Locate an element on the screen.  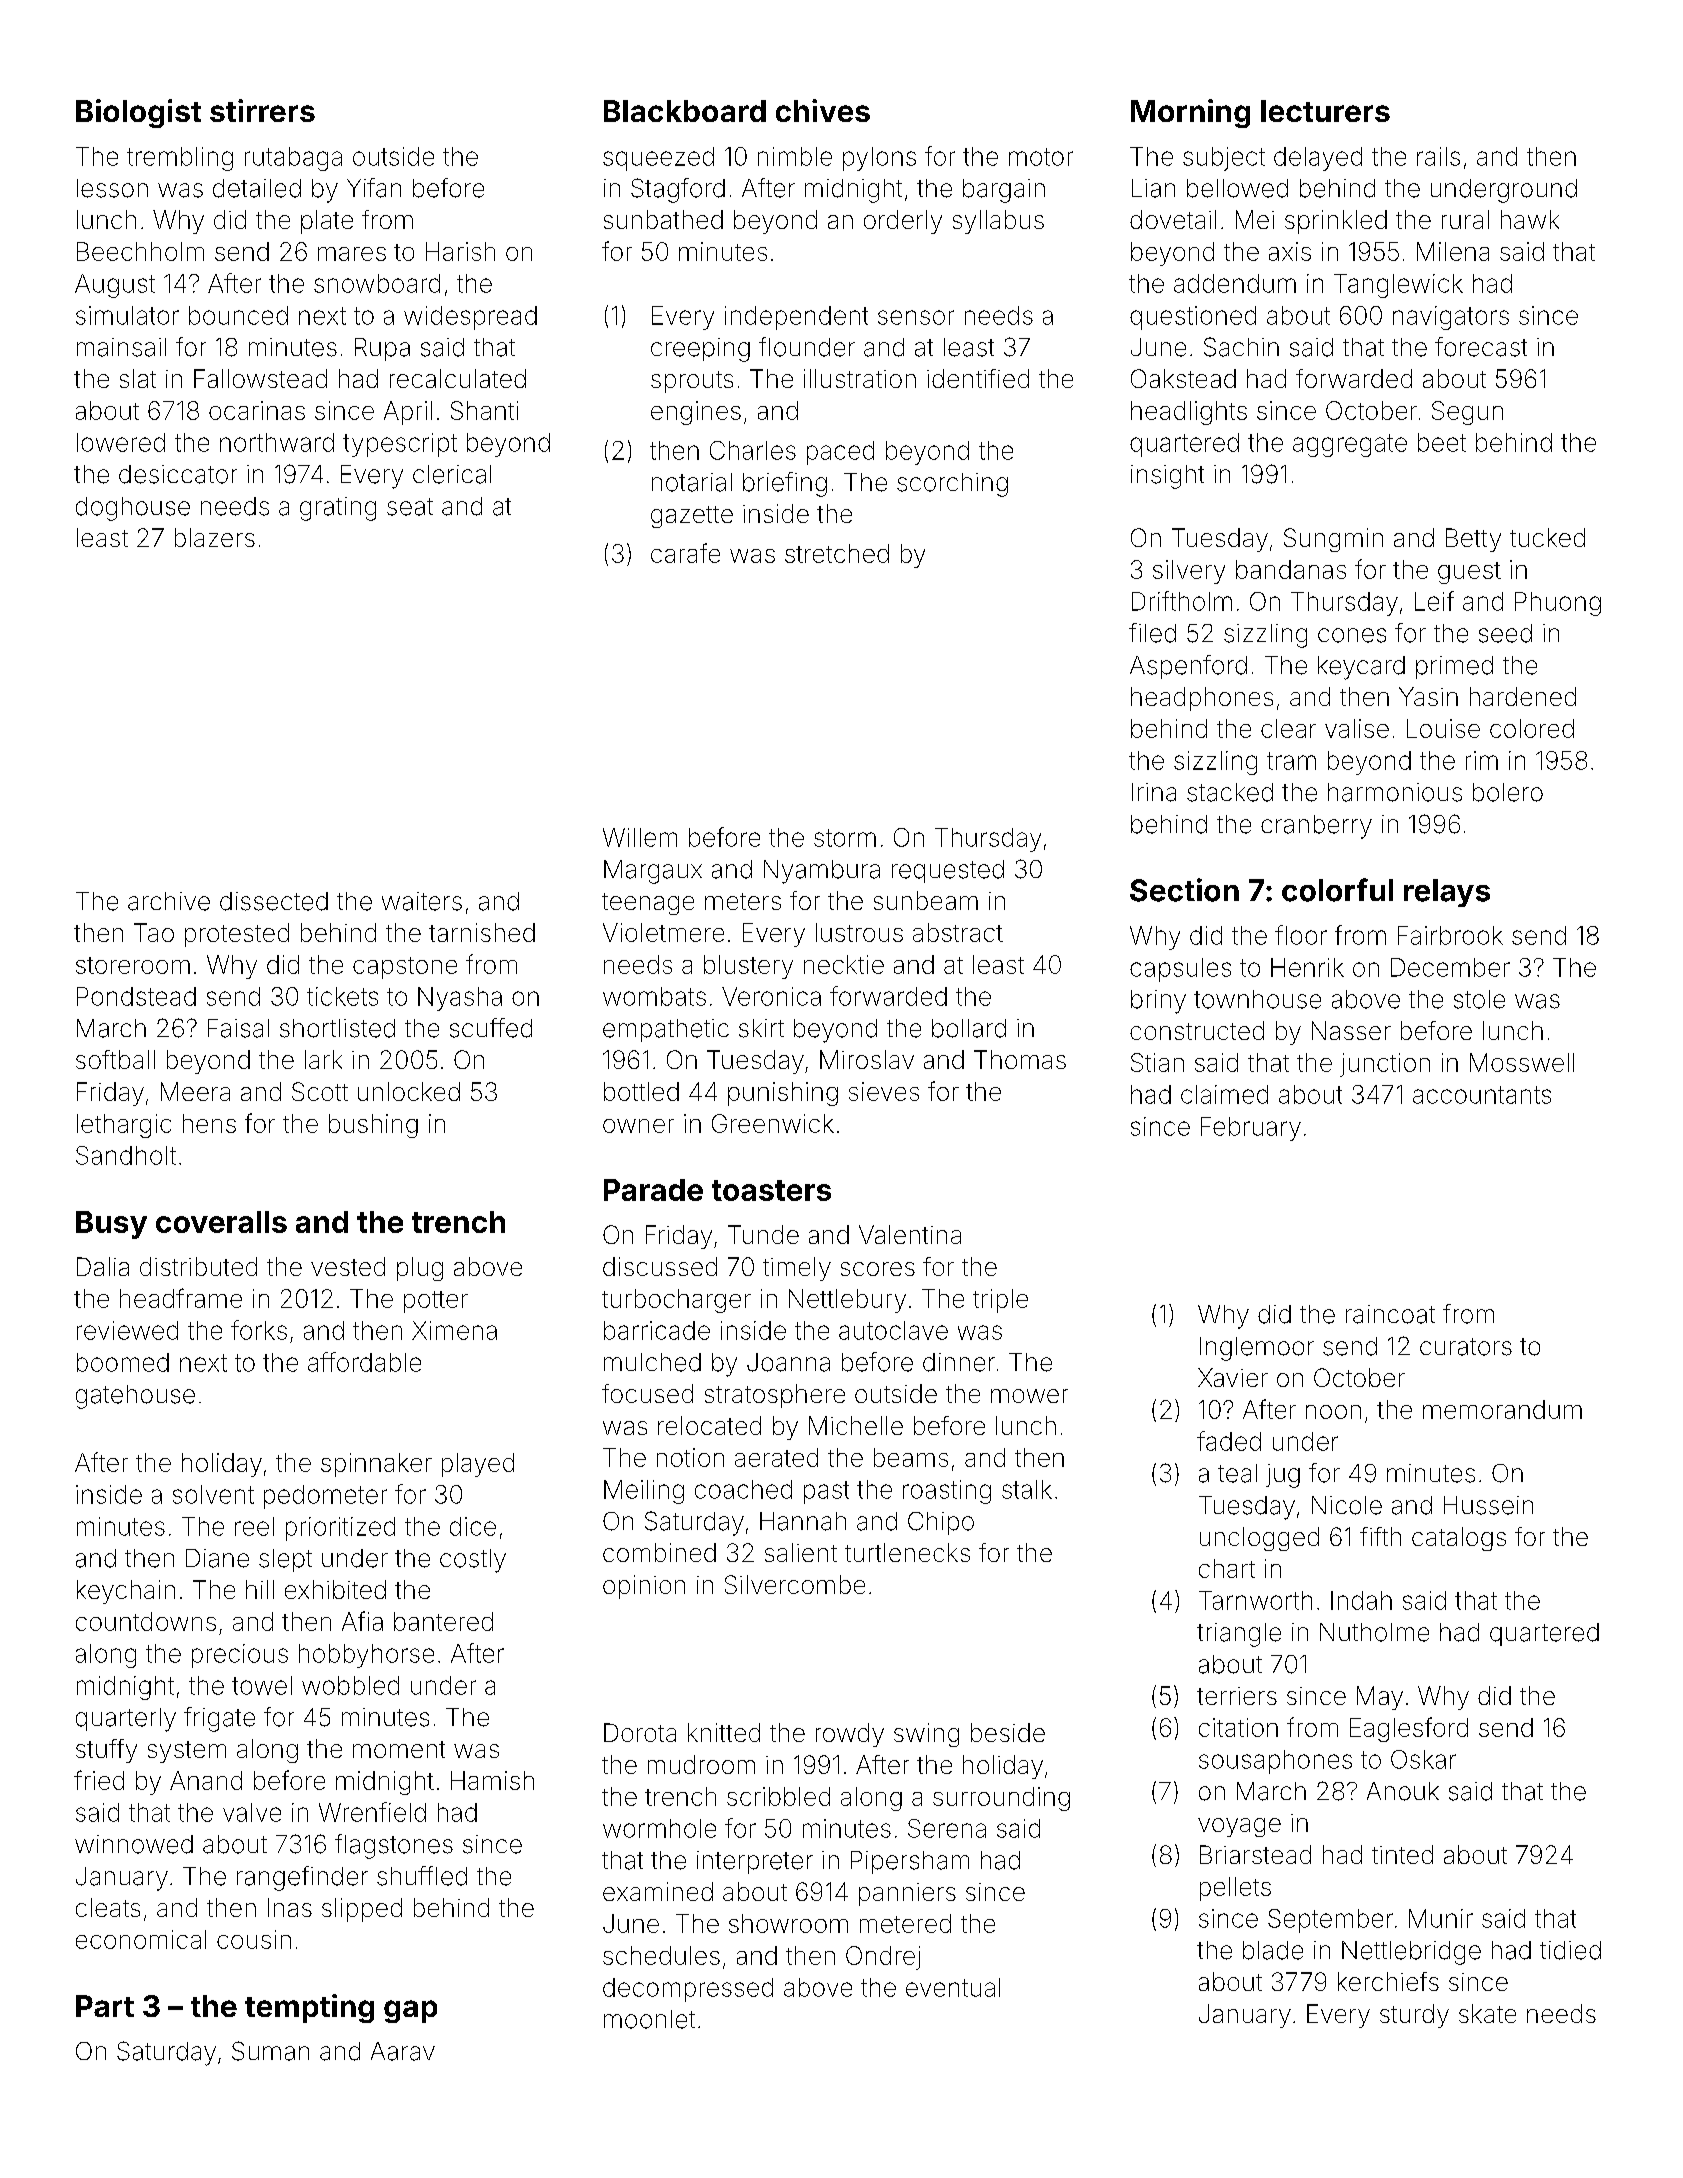
cones is located at coordinates (1352, 635).
